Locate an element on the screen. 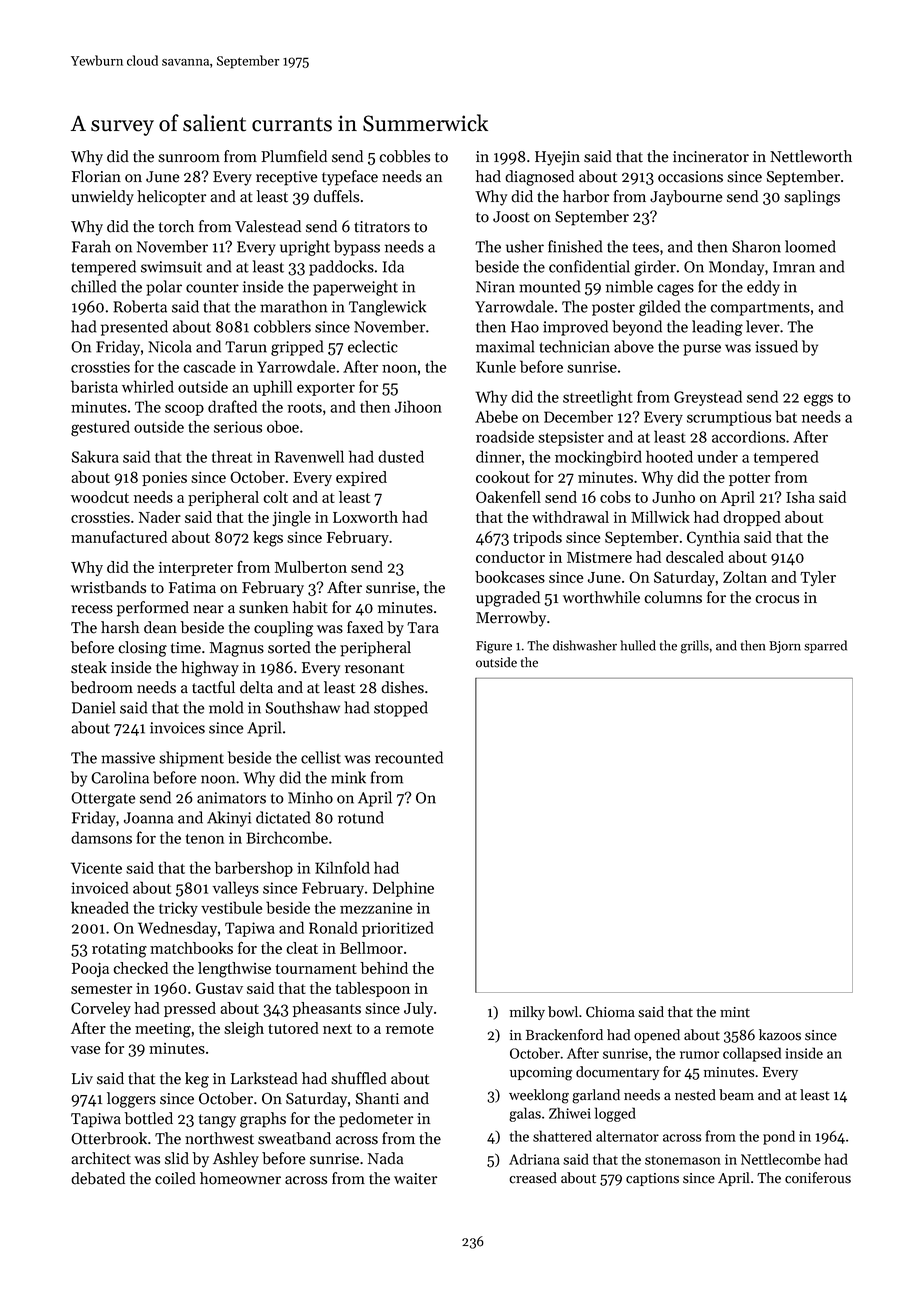  Nader is located at coordinates (160, 517).
